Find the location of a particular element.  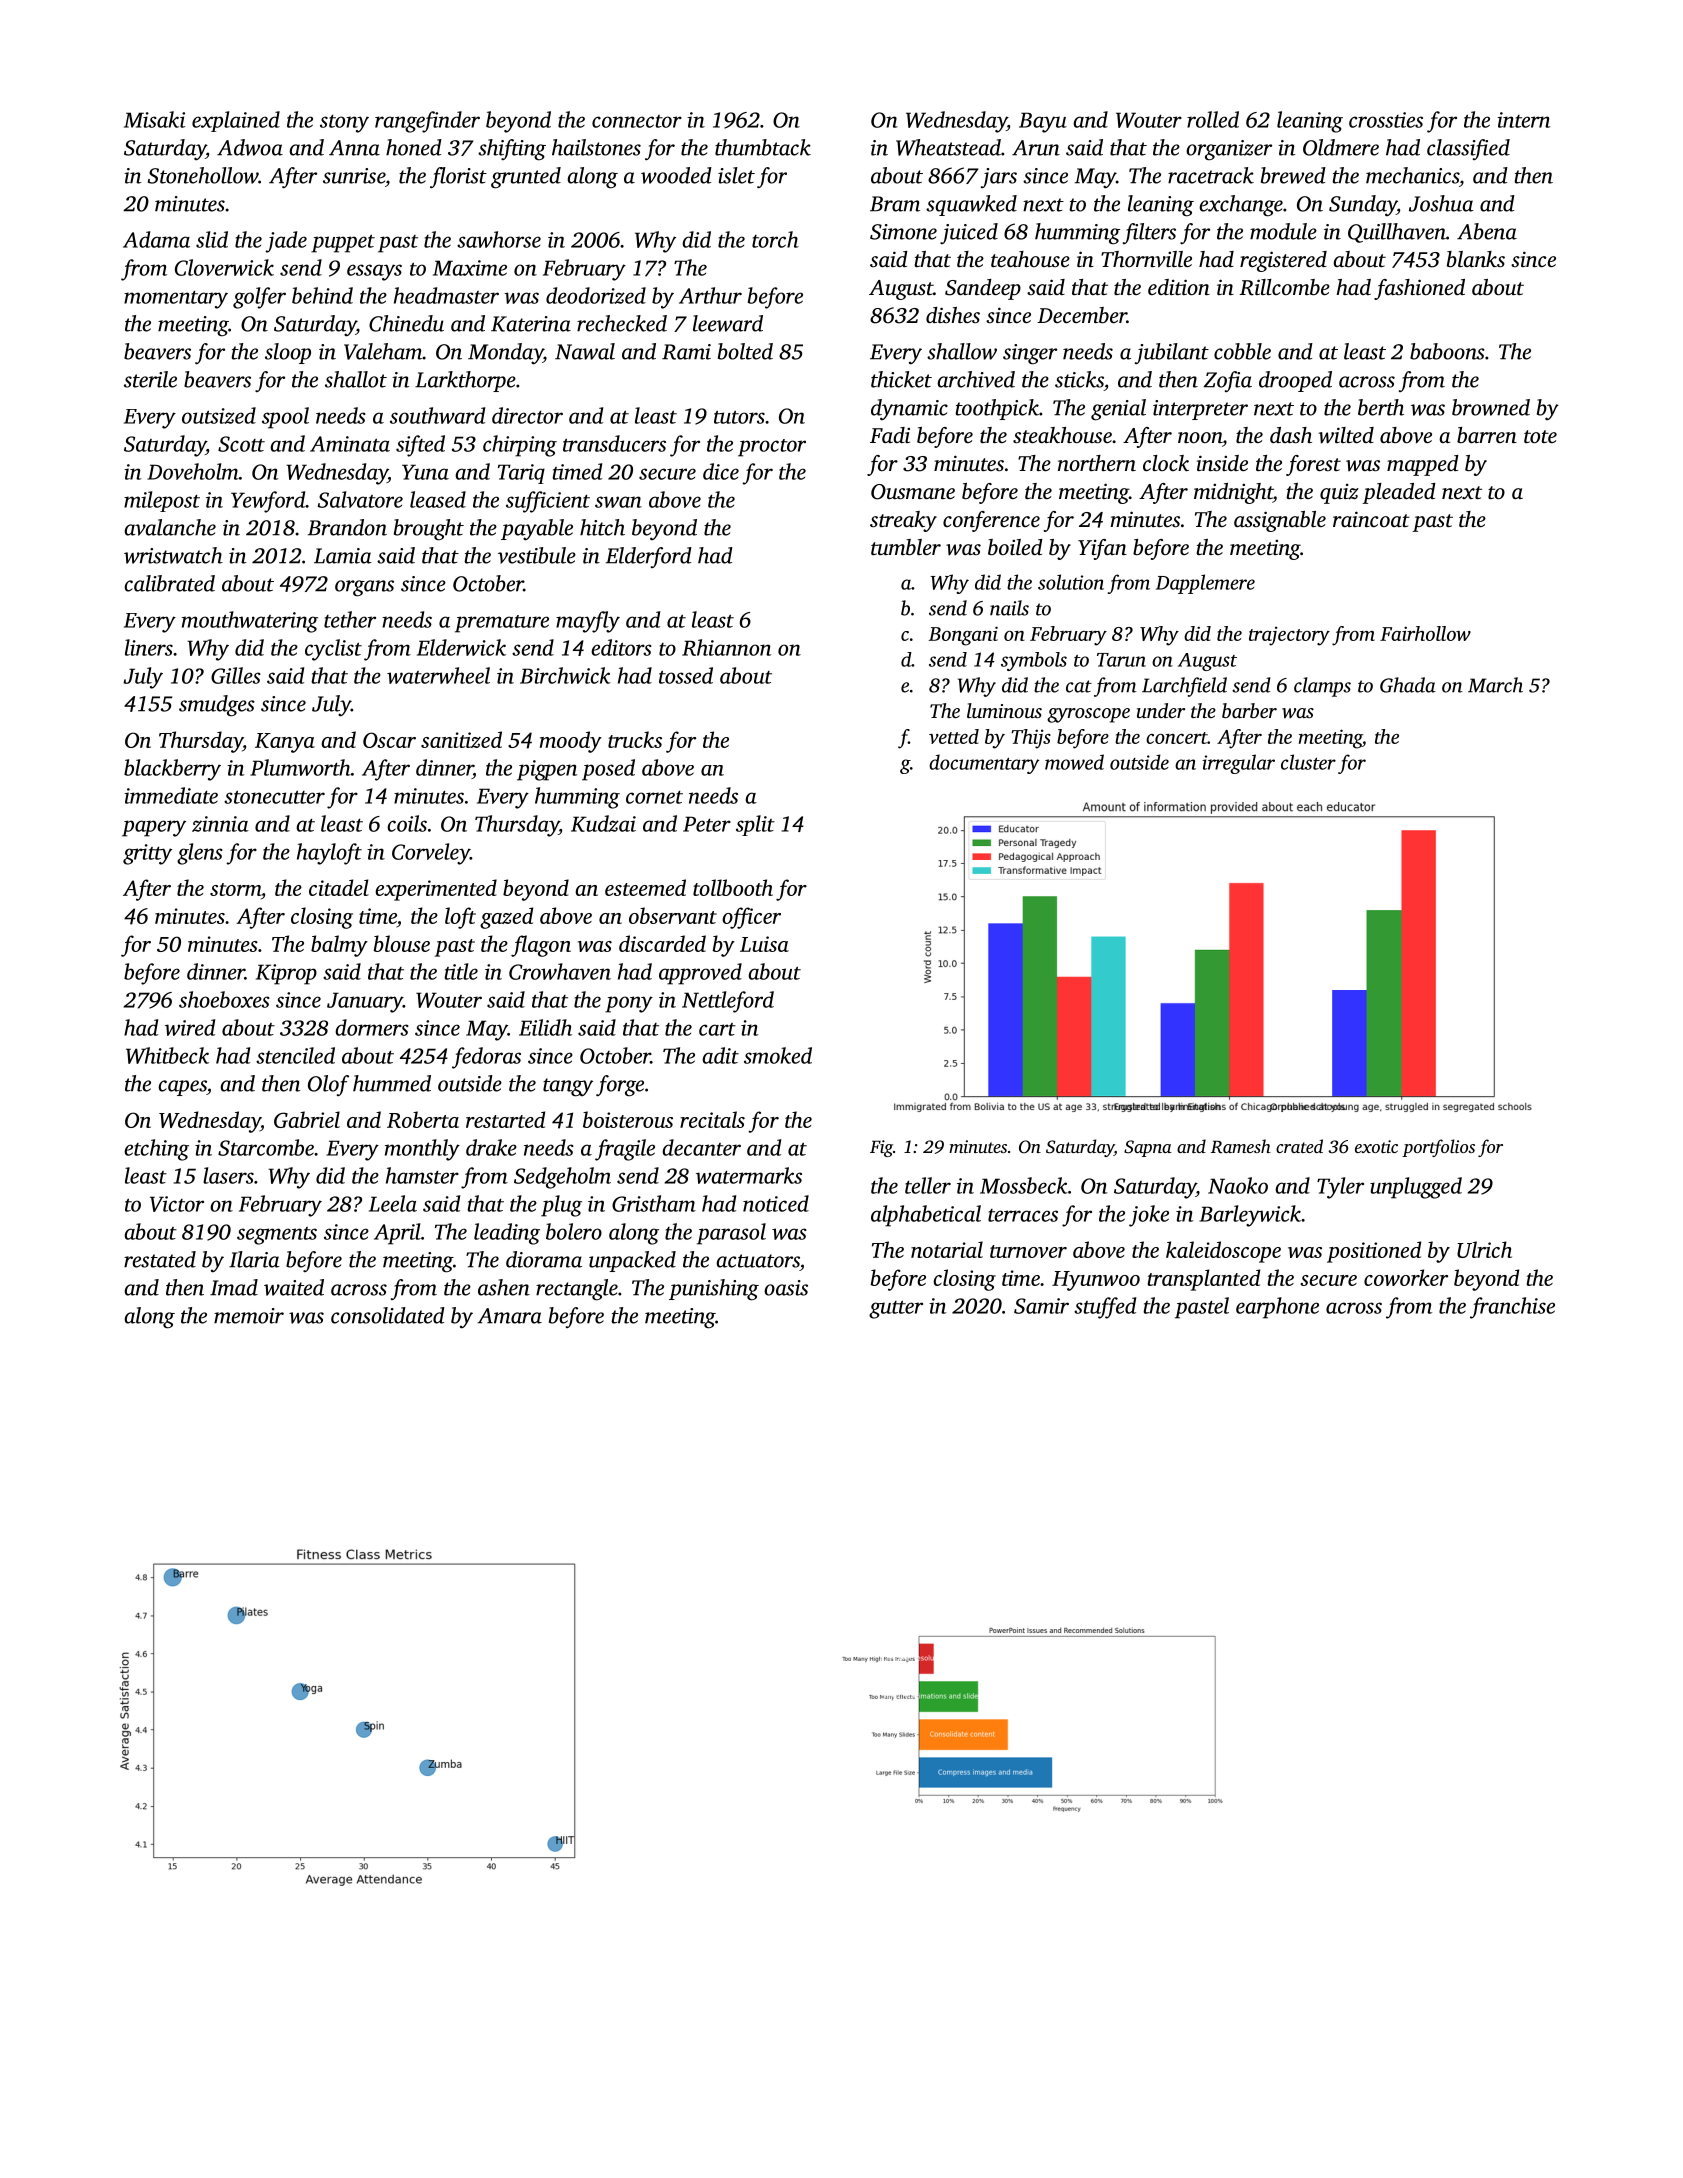

juiced is located at coordinates (969, 233).
